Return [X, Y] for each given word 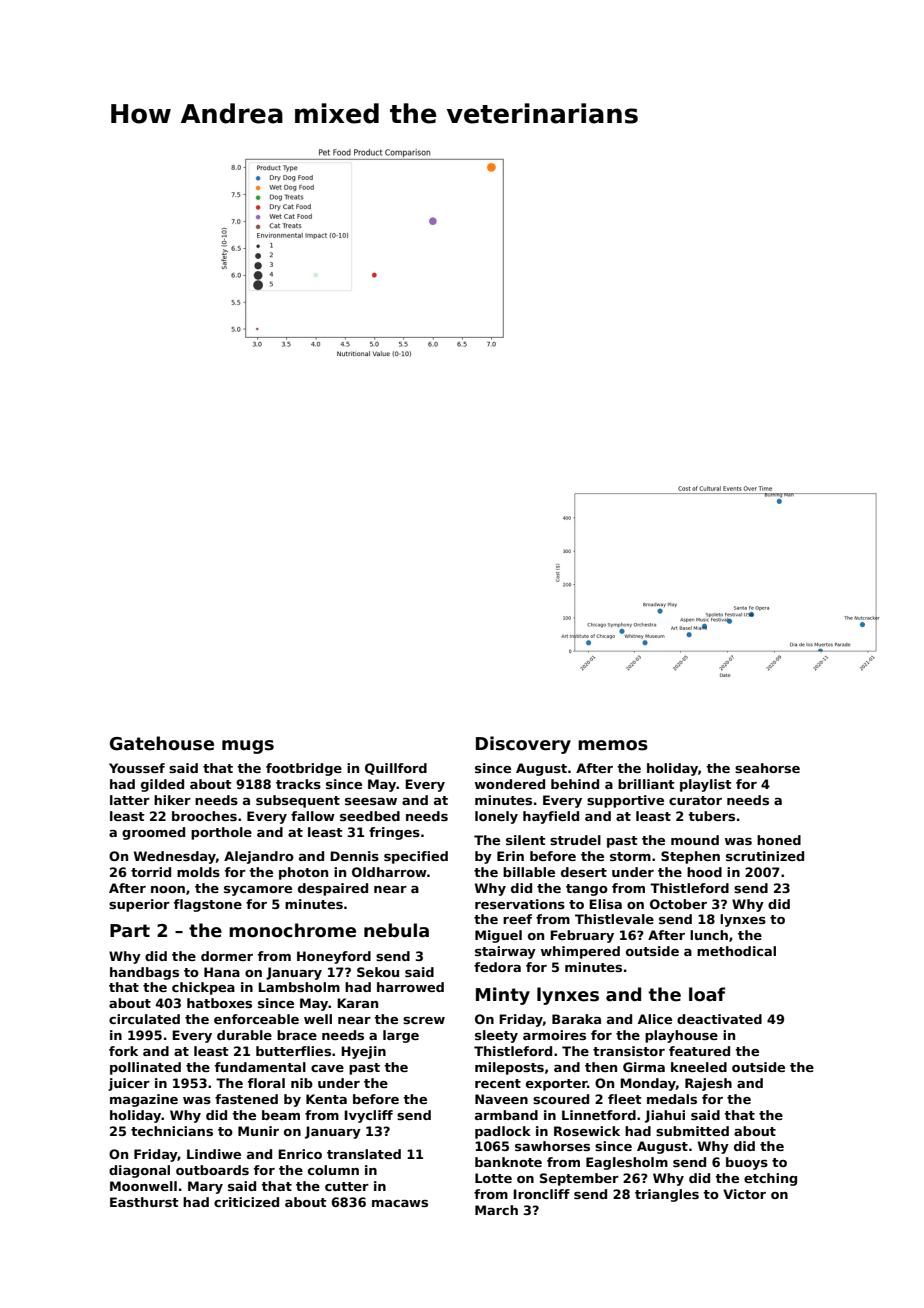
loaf [707, 994]
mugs [248, 747]
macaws [400, 1203]
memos [613, 745]
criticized [246, 1202]
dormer [227, 956]
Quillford [396, 769]
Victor [744, 1194]
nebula [396, 930]
